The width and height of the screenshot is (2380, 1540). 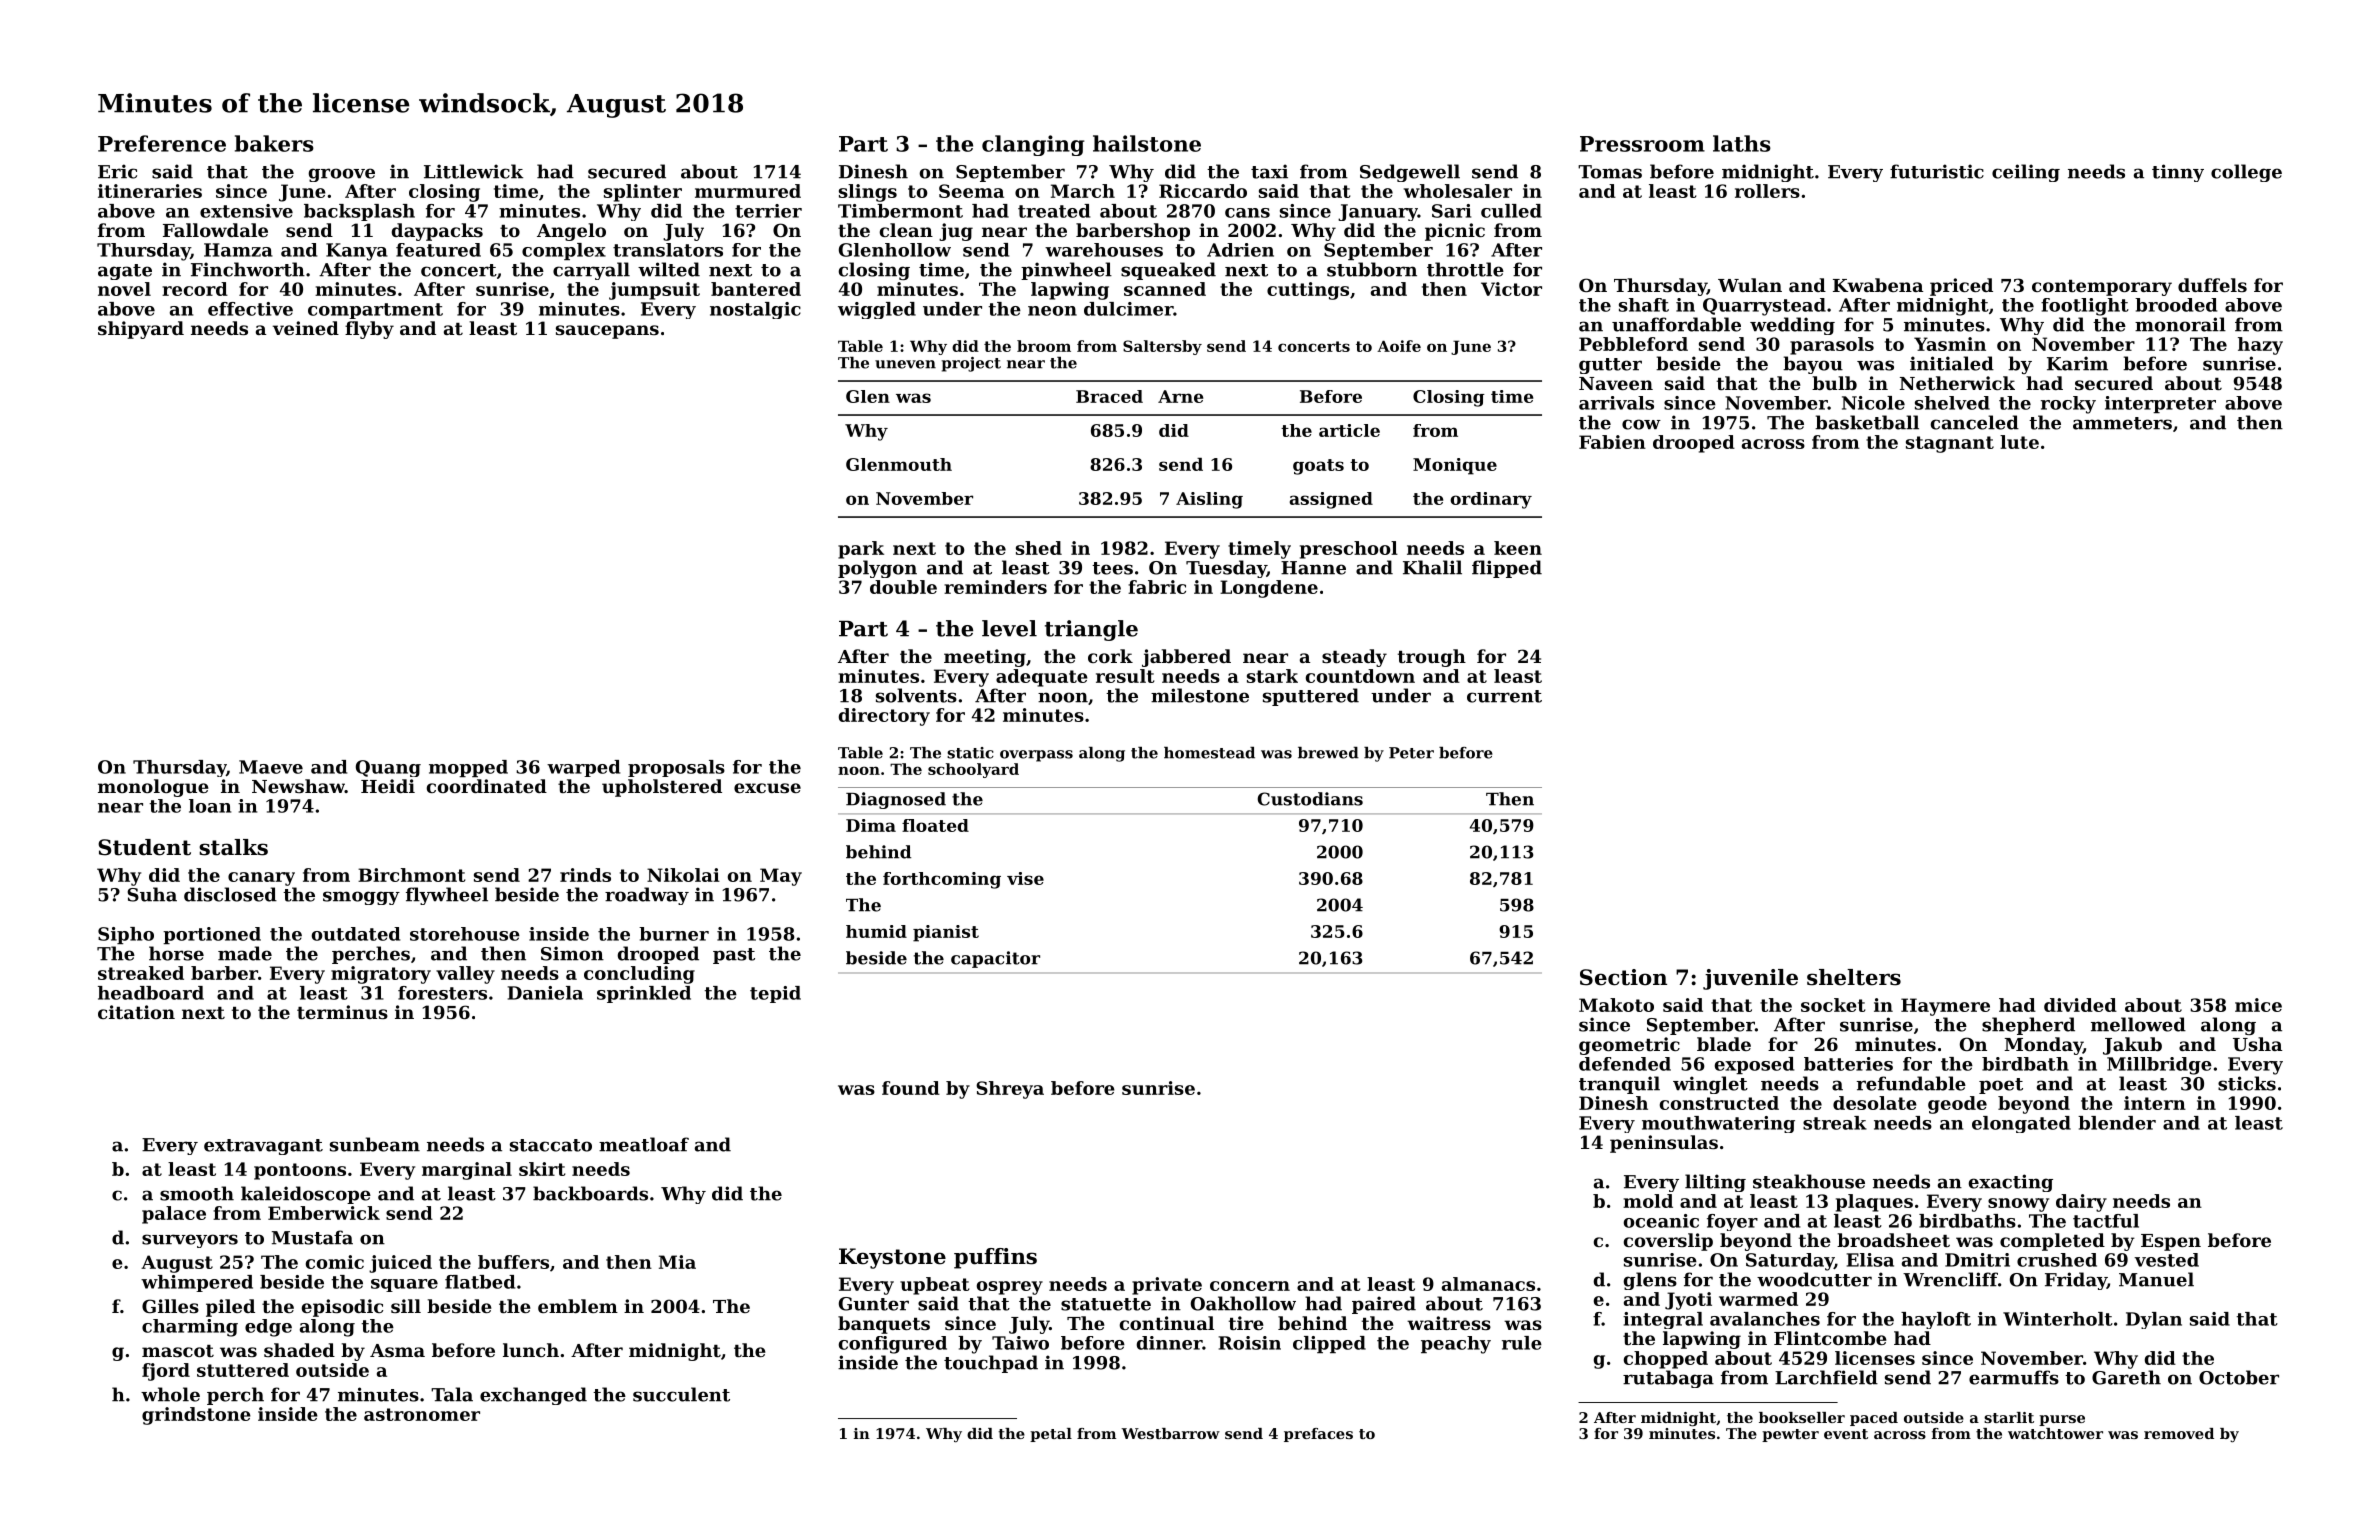 What do you see at coordinates (1854, 977) in the screenshot?
I see `shelters` at bounding box center [1854, 977].
